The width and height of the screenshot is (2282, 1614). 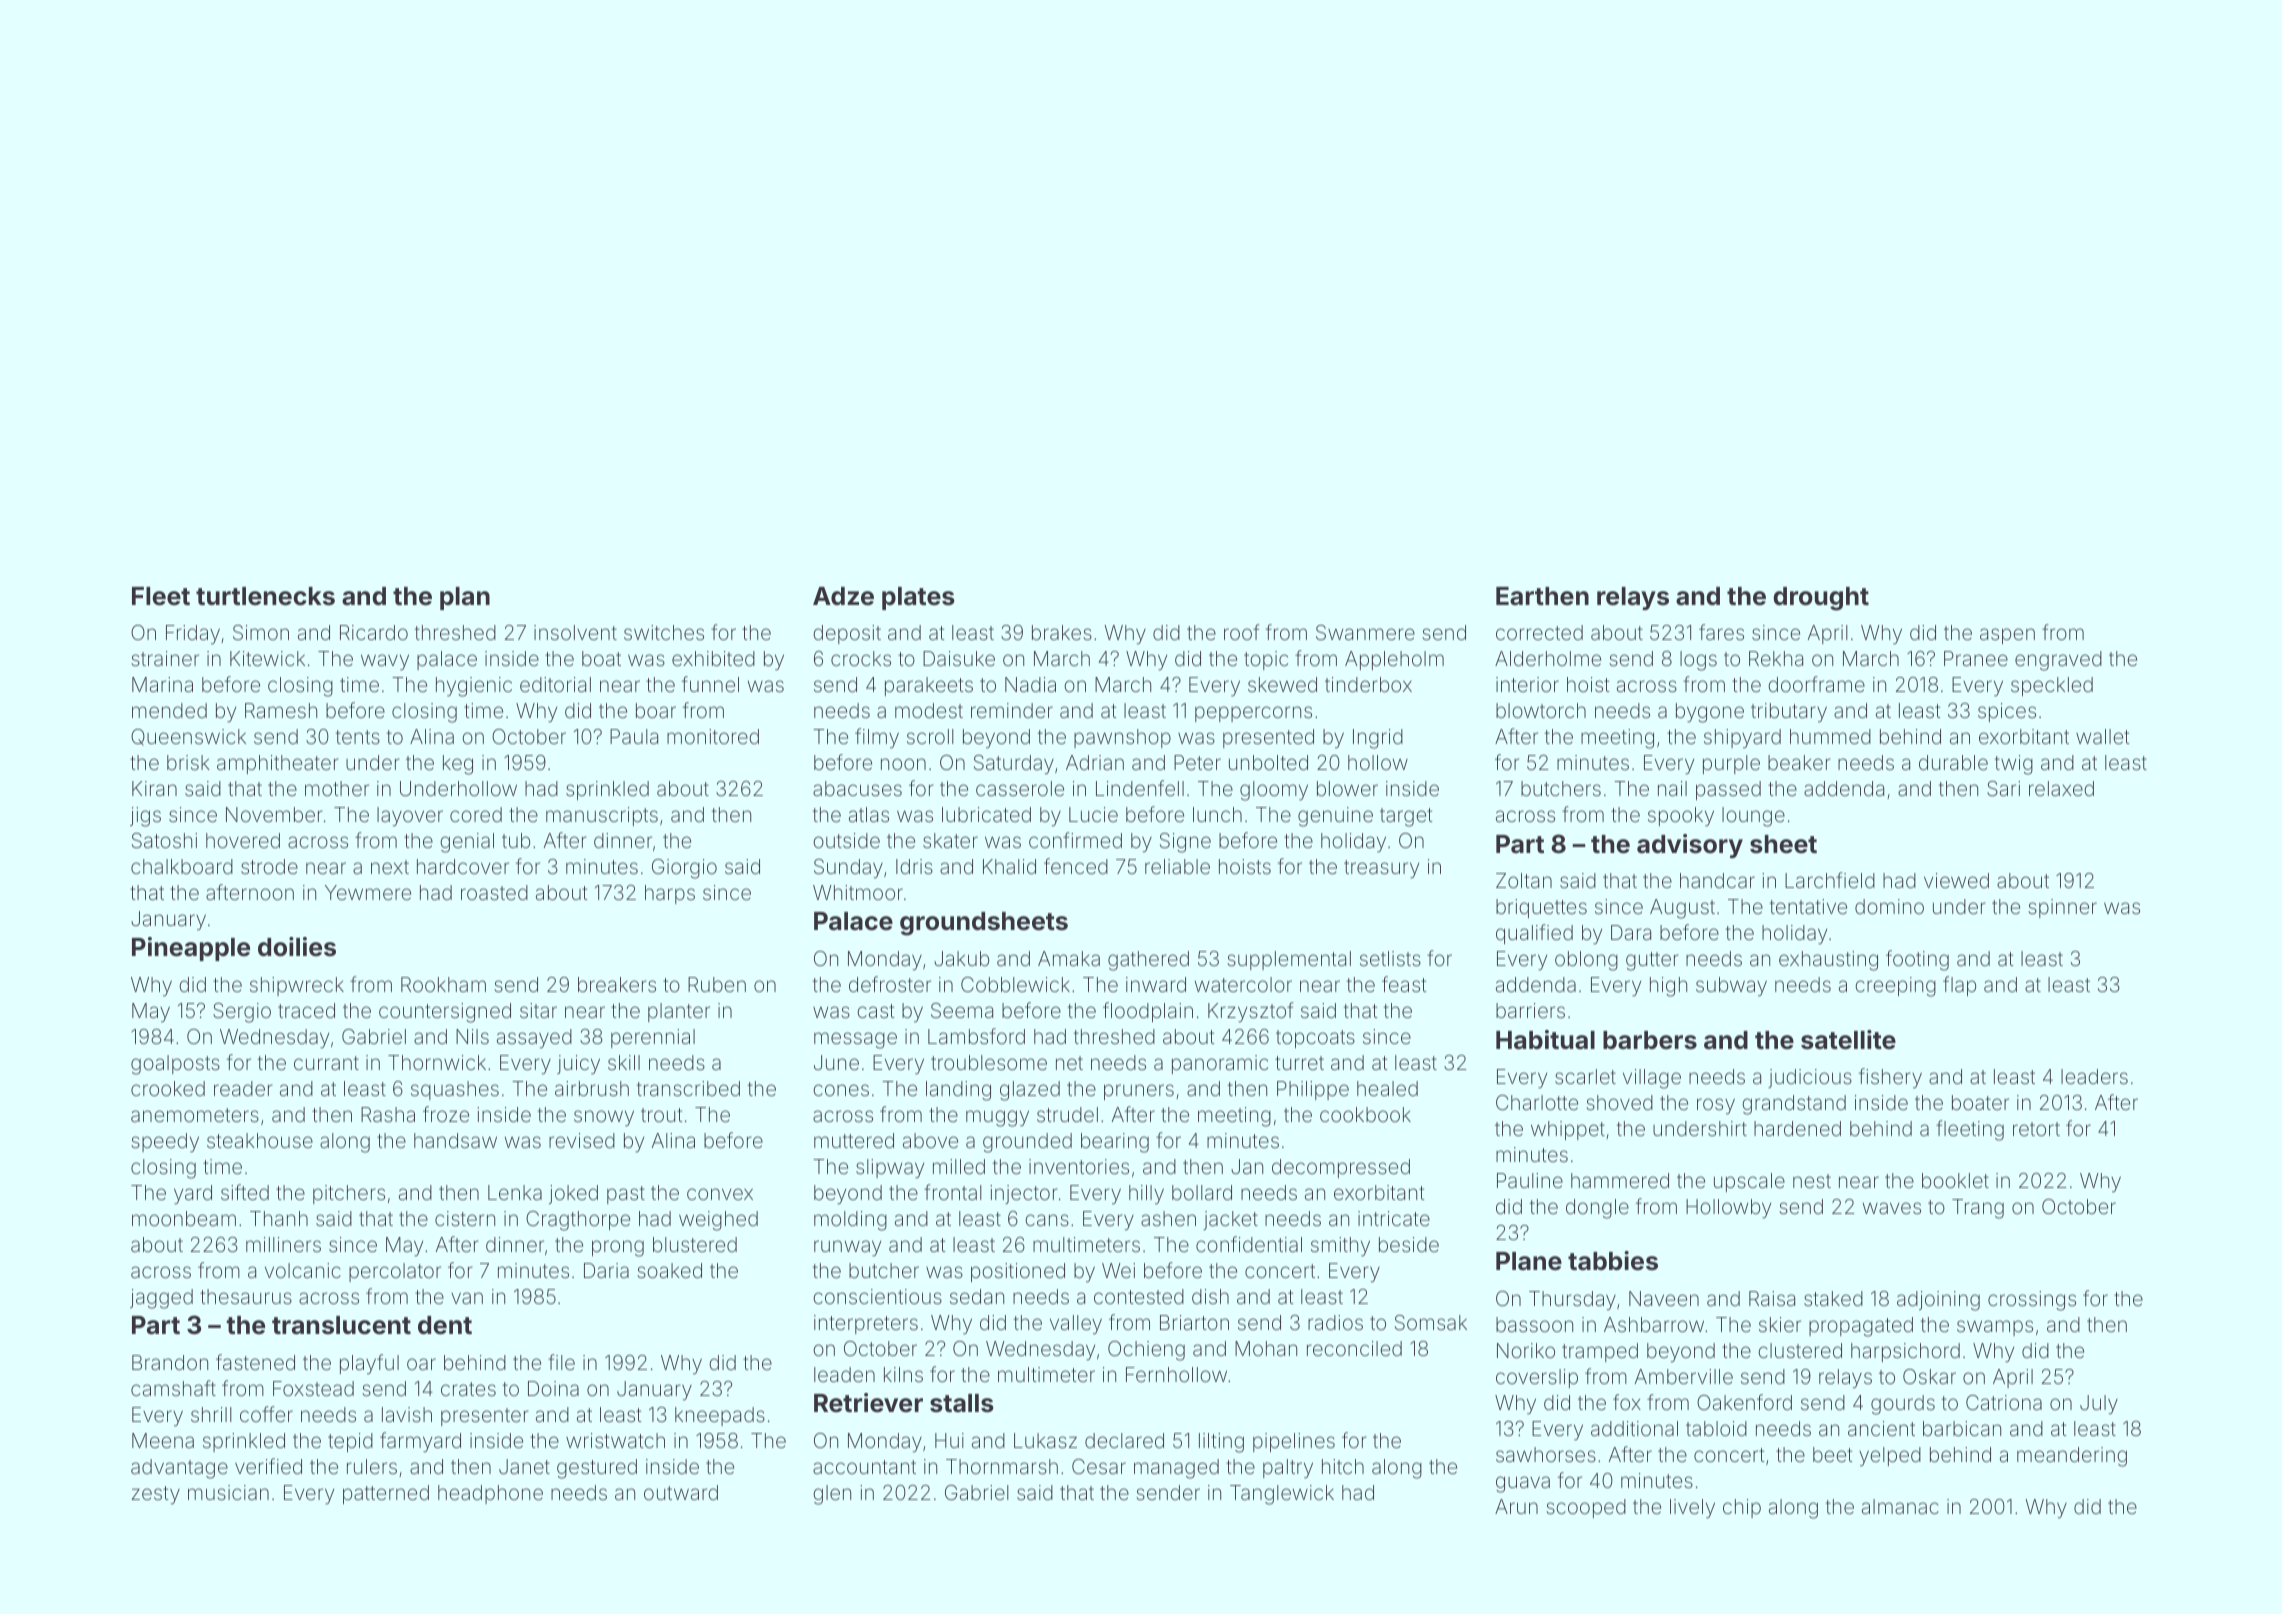 I want to click on Briarton, so click(x=1194, y=1322).
